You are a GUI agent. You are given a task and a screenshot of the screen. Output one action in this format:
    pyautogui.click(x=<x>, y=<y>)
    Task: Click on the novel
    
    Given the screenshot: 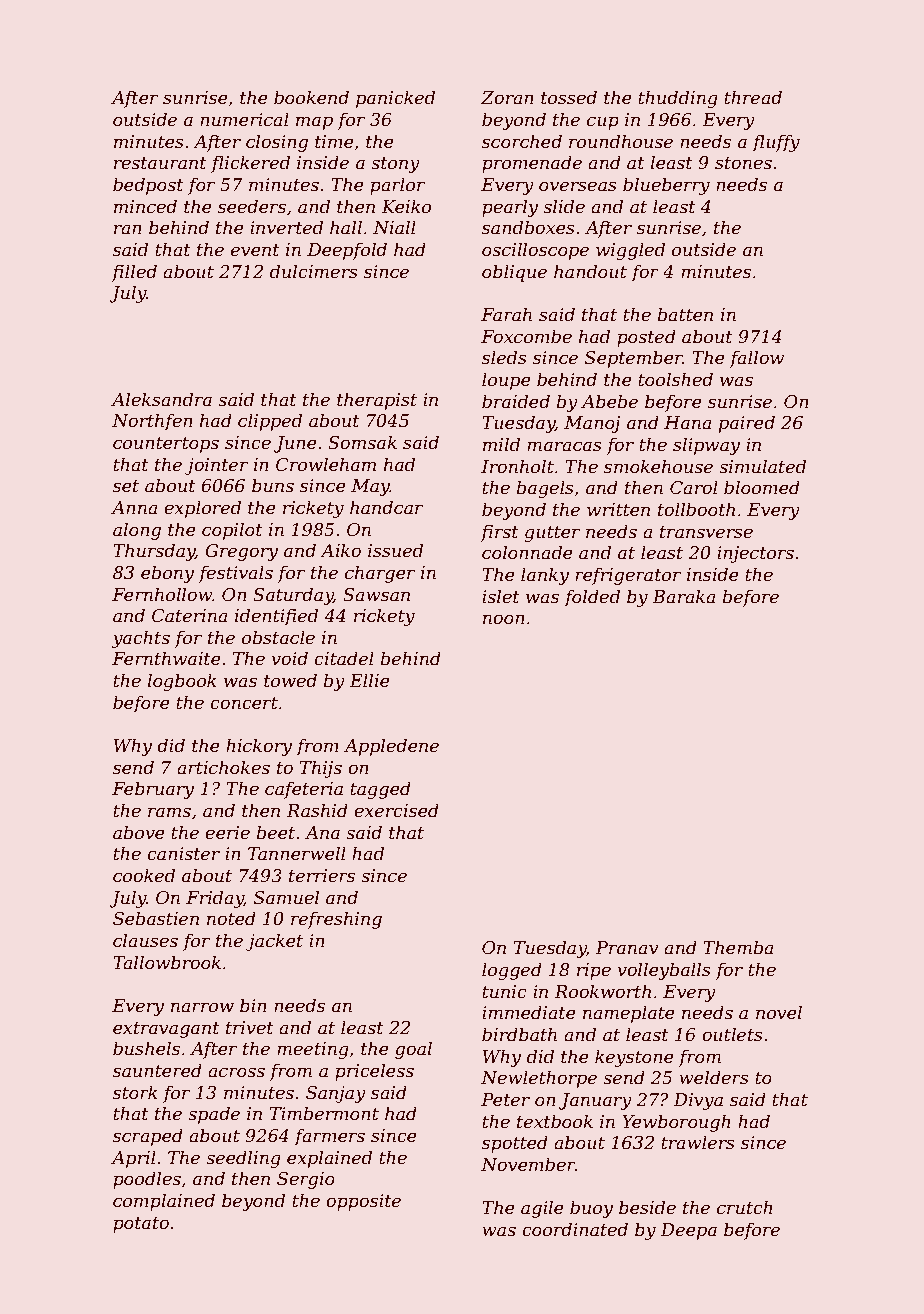 What is the action you would take?
    pyautogui.click(x=779, y=1012)
